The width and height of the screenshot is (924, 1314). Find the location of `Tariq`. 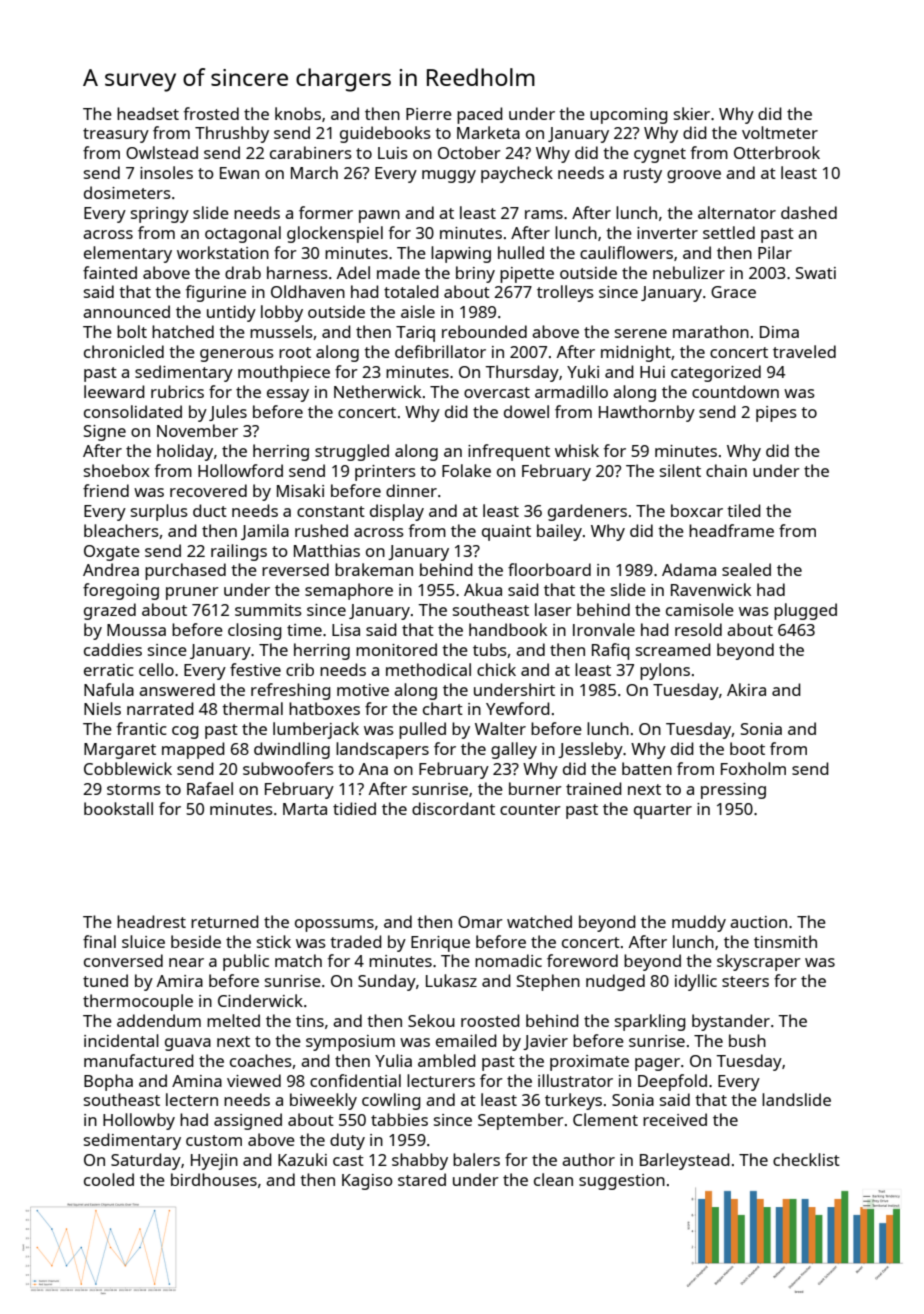

Tariq is located at coordinates (415, 334).
